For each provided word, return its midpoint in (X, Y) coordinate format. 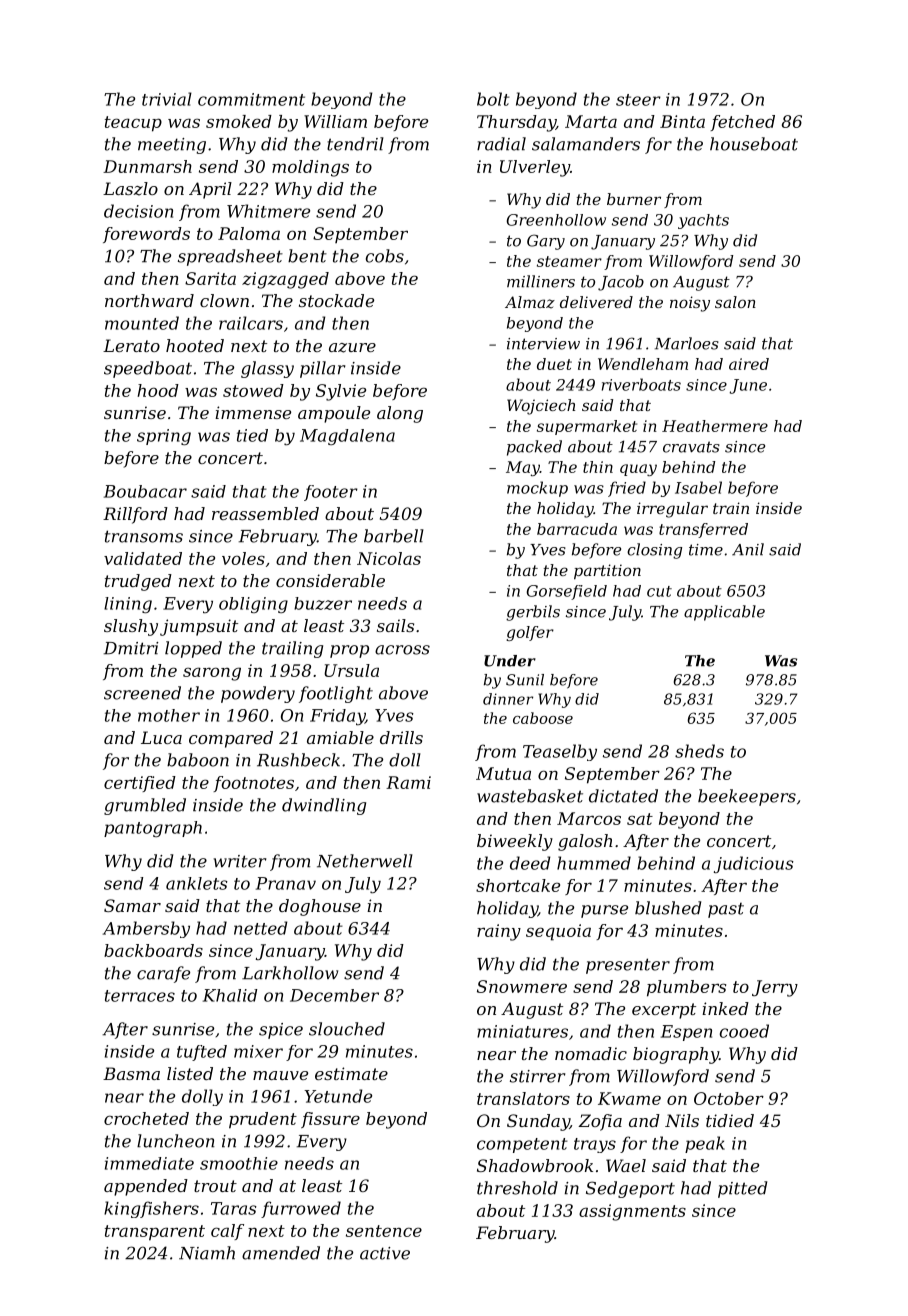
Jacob (621, 283)
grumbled (145, 806)
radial (501, 144)
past (726, 910)
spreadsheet (230, 257)
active (385, 1253)
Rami (408, 782)
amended (281, 1253)
